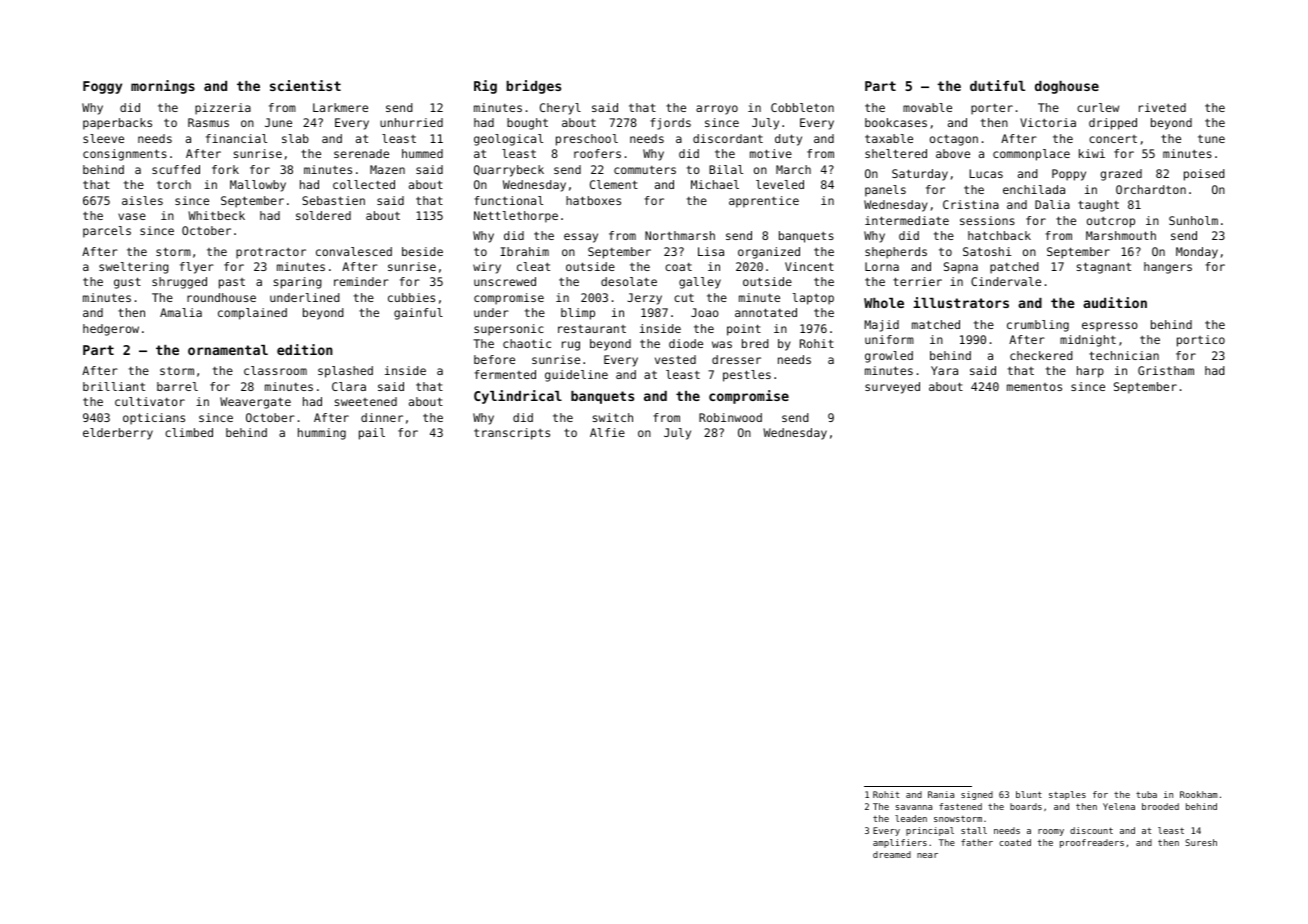 This screenshot has height=924, width=1308. I want to click on growled, so click(889, 357).
